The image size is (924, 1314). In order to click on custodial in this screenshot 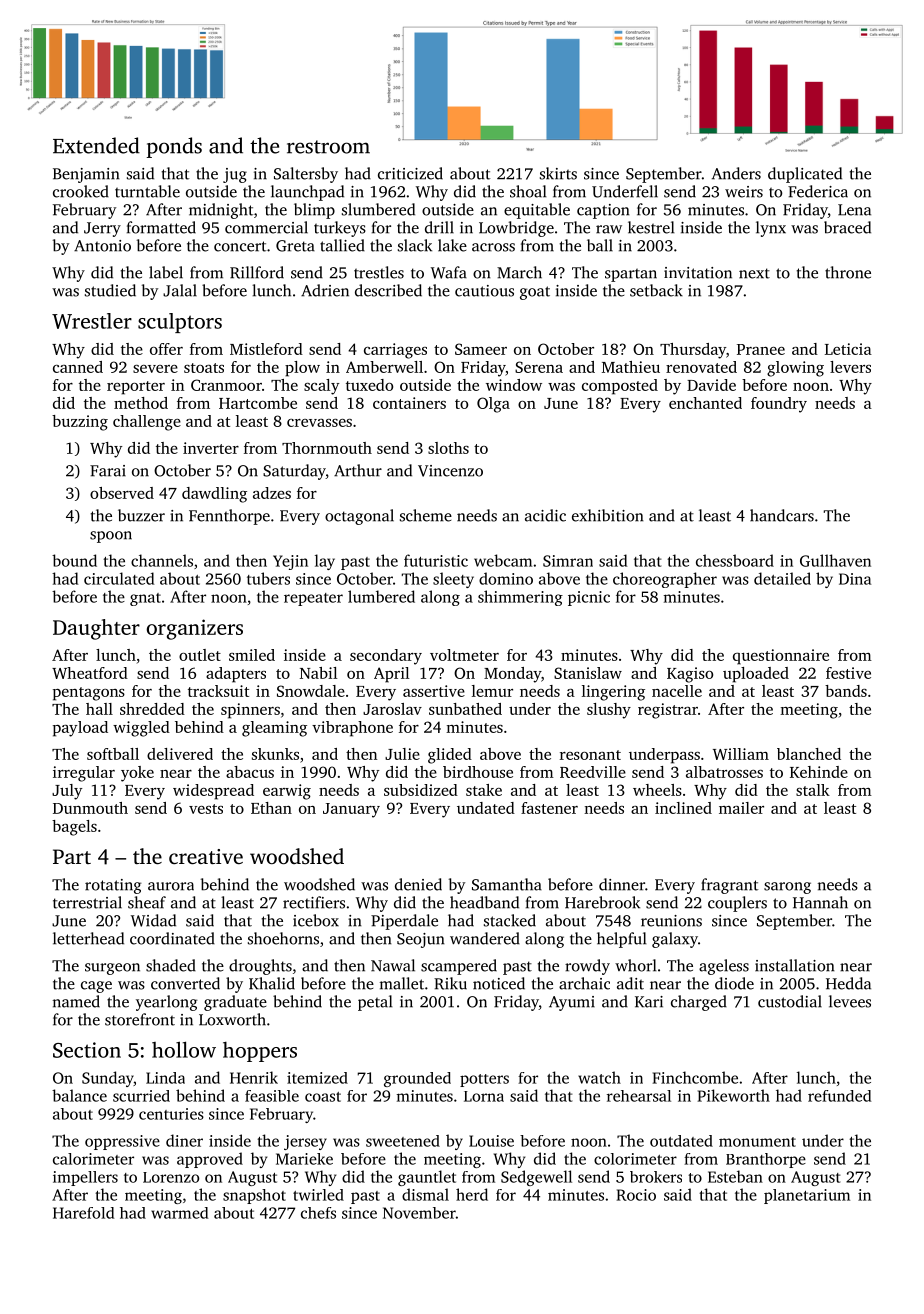, I will do `click(790, 1001)`.
